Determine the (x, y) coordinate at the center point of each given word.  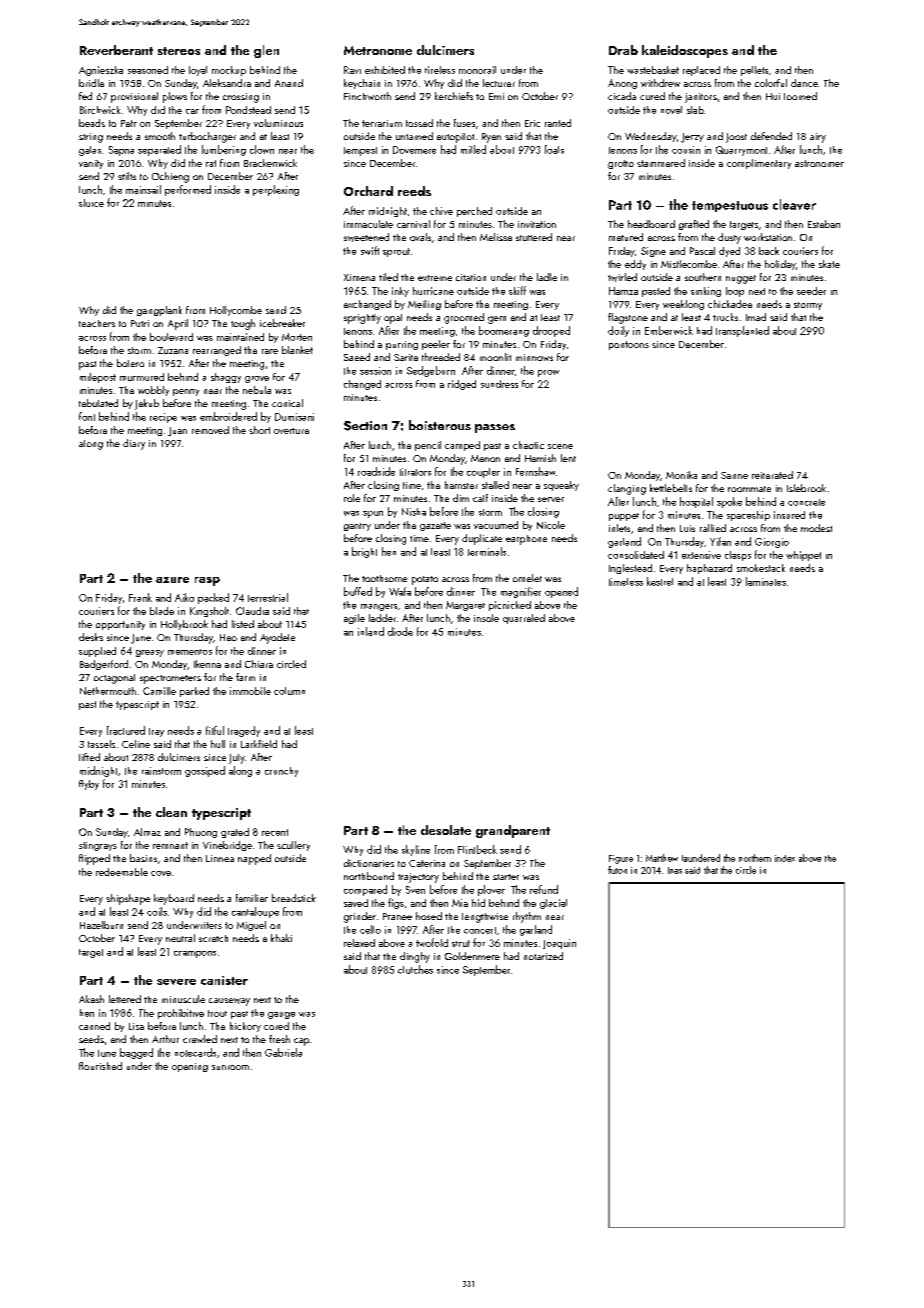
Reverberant (116, 50)
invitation (537, 224)
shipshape (128, 899)
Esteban (824, 224)
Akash (91, 999)
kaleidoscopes (685, 51)
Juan (177, 431)
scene (560, 446)
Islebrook (806, 488)
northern (755, 858)
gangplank (159, 311)
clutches (415, 969)
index (785, 858)
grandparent (513, 831)
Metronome (378, 50)
